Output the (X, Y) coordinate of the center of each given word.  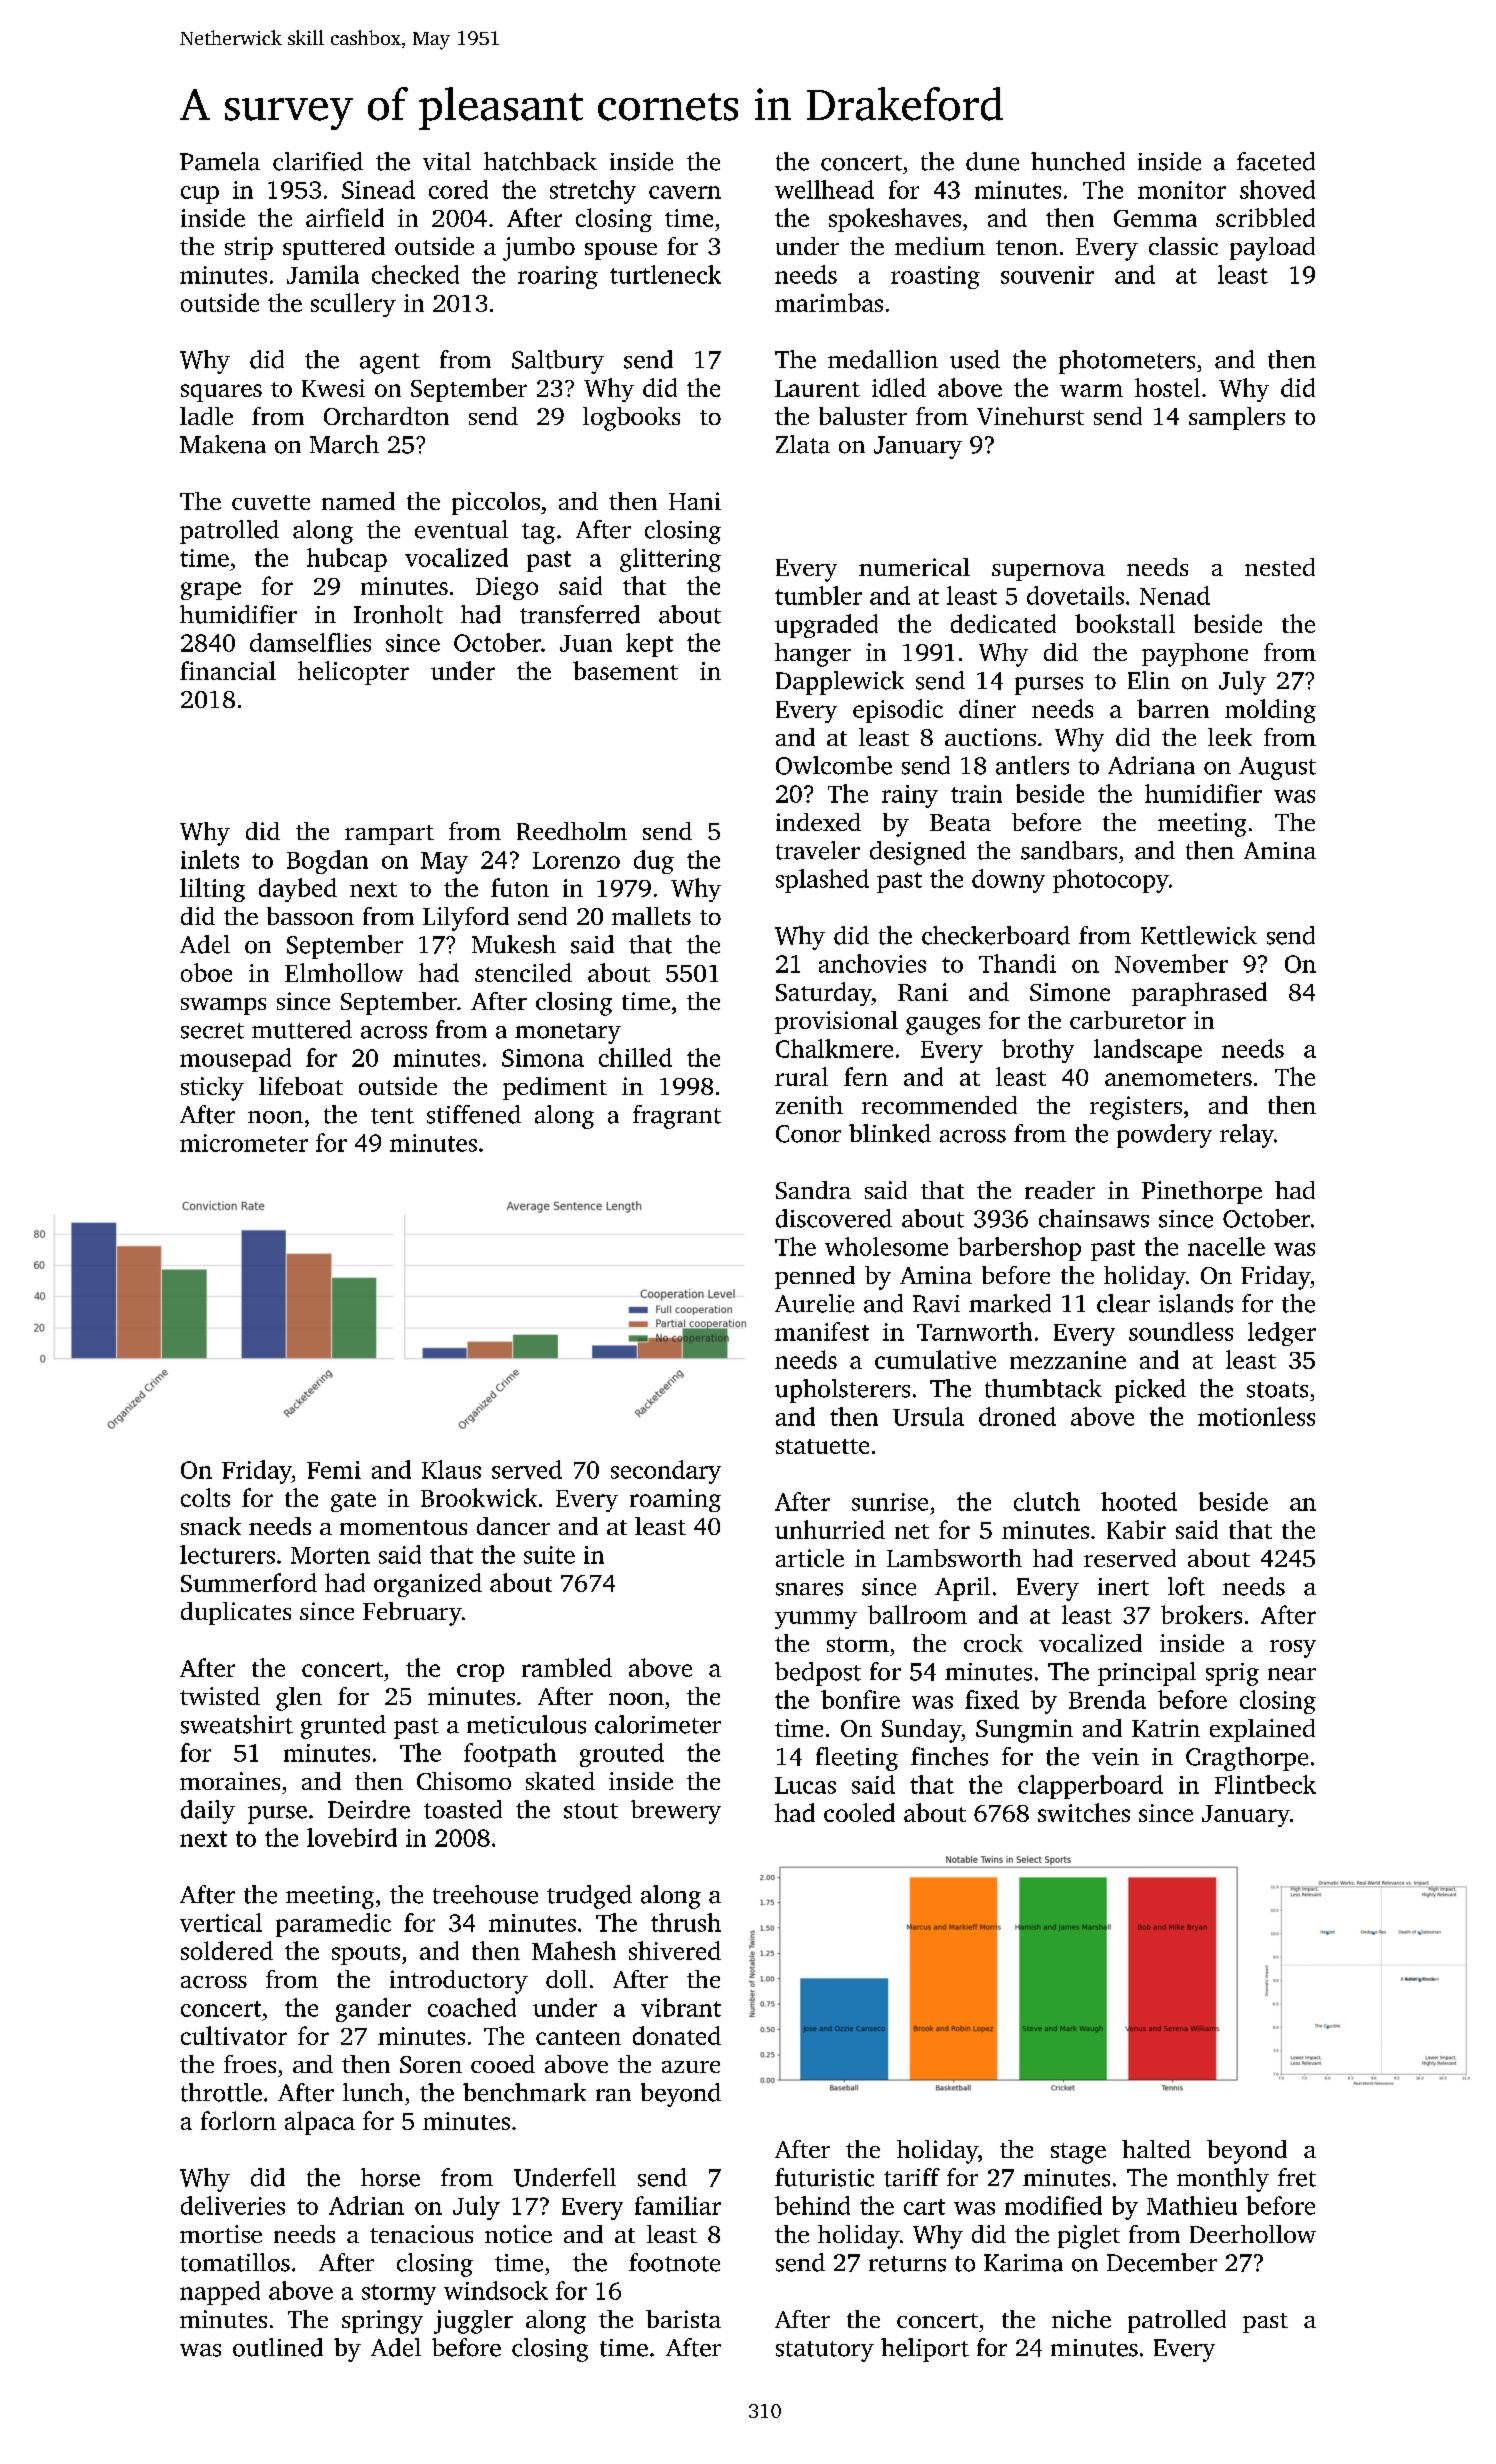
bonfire (860, 1699)
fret (1297, 2177)
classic (1183, 246)
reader (1060, 1190)
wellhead (824, 189)
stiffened (474, 1114)
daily (208, 1812)
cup (200, 195)
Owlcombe (834, 765)
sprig (1232, 1674)
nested (1280, 567)
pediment (555, 1088)
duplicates (236, 1613)
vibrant (681, 2007)
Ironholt (398, 614)
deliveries (233, 2205)
